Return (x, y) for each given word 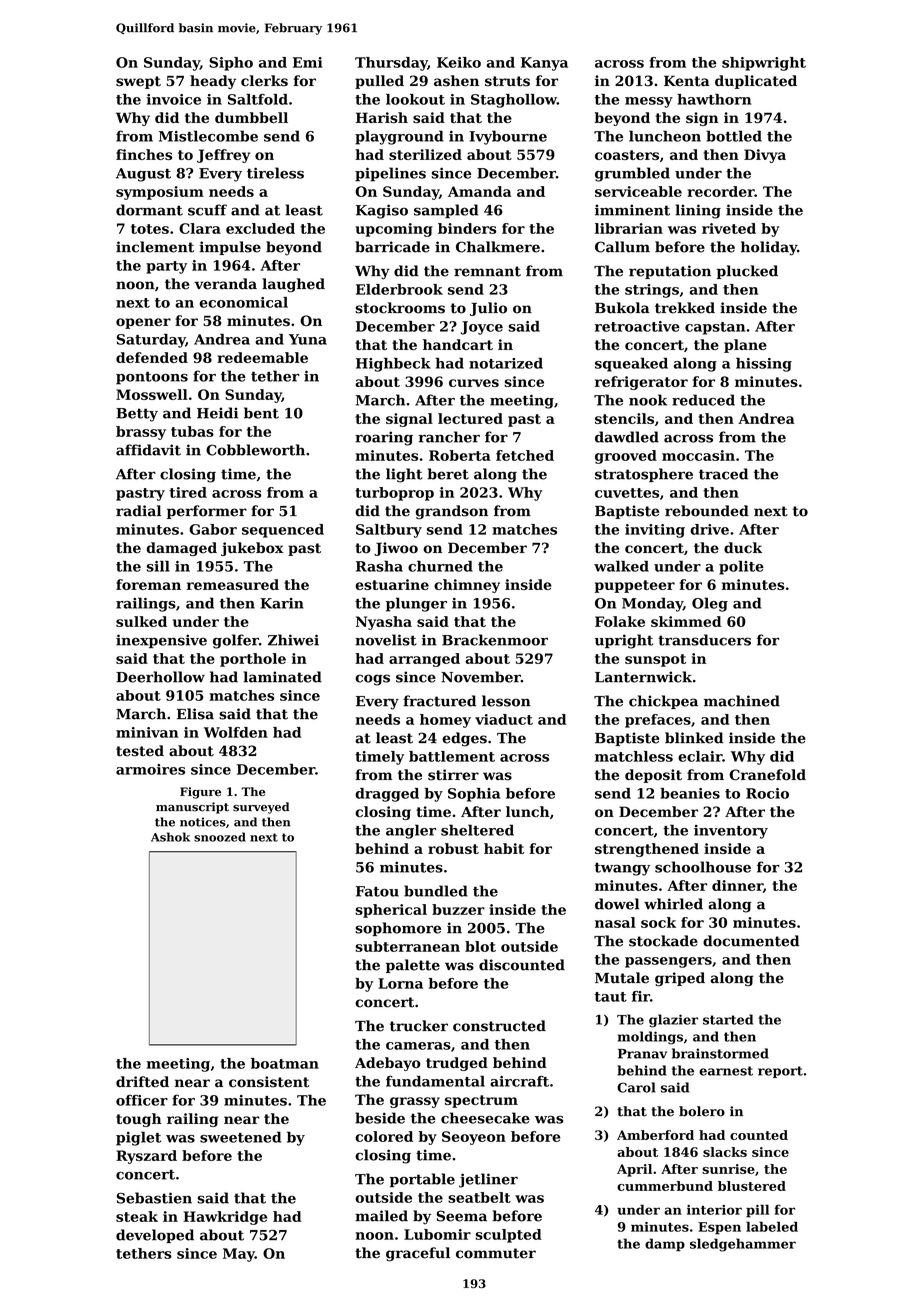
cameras (418, 1046)
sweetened (240, 1137)
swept (138, 82)
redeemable (262, 357)
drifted (142, 1082)
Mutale (622, 978)
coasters (627, 155)
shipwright (764, 64)
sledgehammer (743, 1245)
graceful (418, 1254)
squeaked (631, 364)
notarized (506, 363)
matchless (634, 756)
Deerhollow (160, 677)
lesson (506, 701)
